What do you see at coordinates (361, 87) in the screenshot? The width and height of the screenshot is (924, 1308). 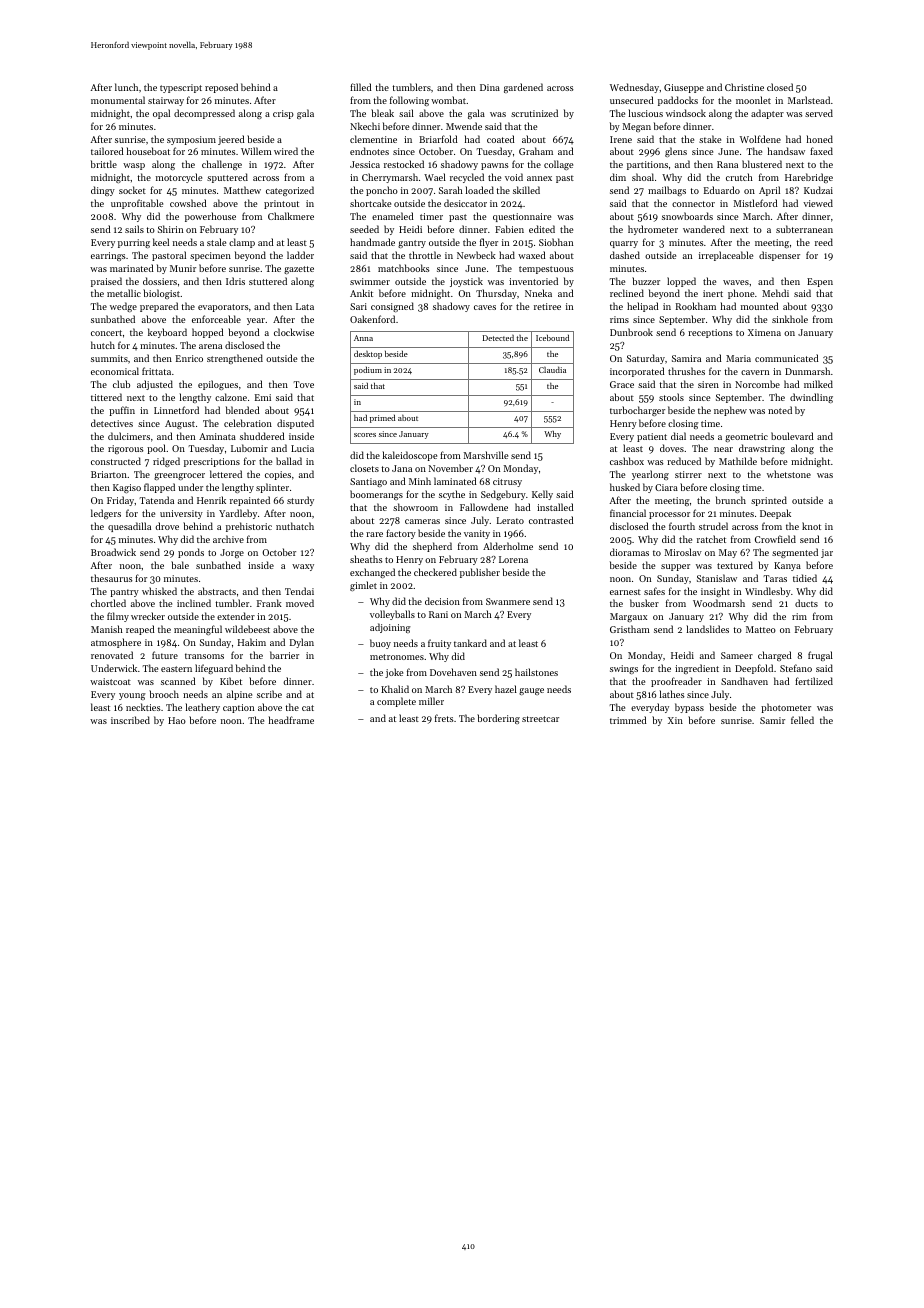 I see `filled` at bounding box center [361, 87].
